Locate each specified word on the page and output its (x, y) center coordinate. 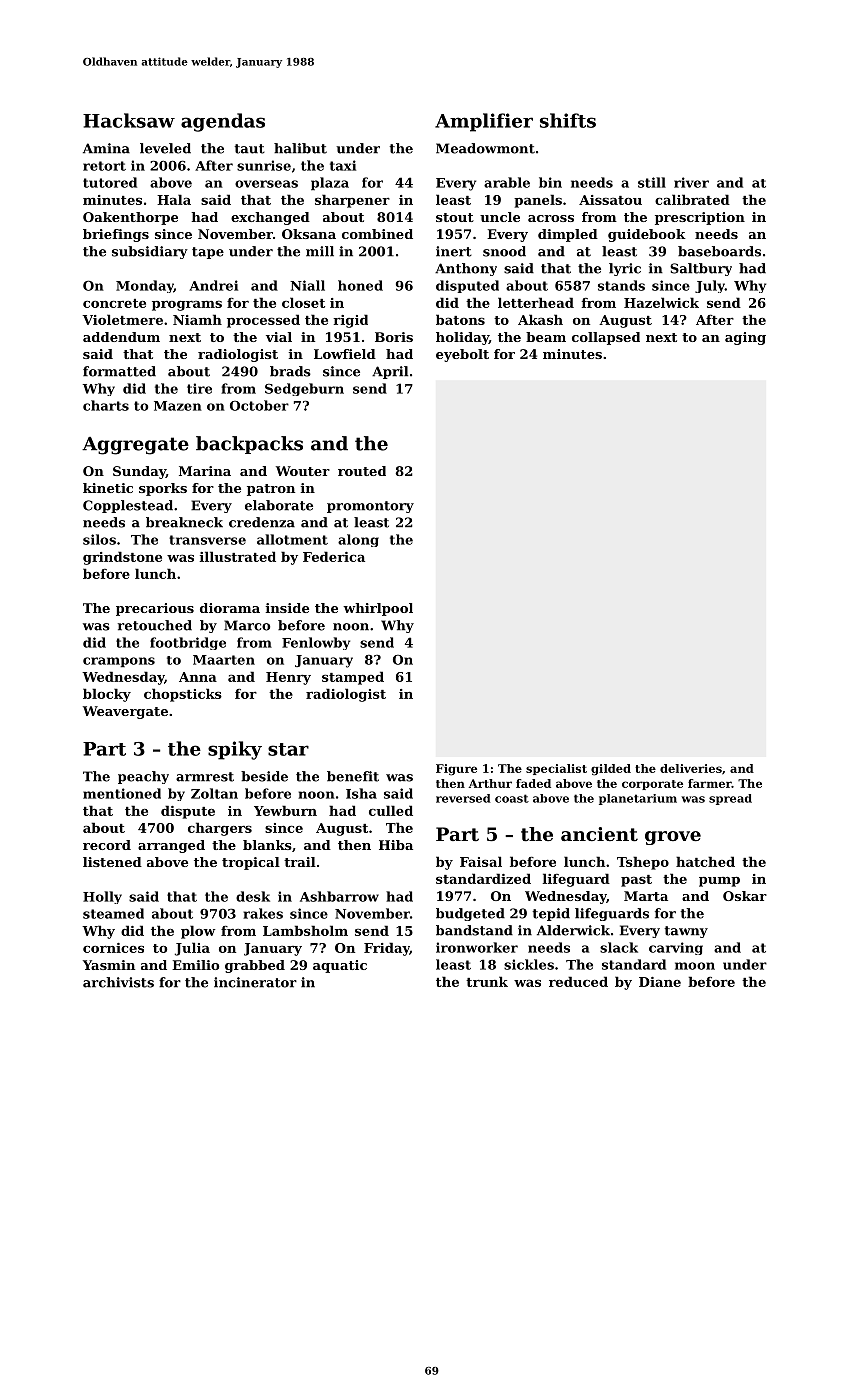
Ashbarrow (339, 896)
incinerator (255, 982)
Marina (205, 471)
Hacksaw (129, 120)
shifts (568, 120)
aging (745, 338)
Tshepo (643, 863)
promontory (370, 507)
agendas (223, 122)
